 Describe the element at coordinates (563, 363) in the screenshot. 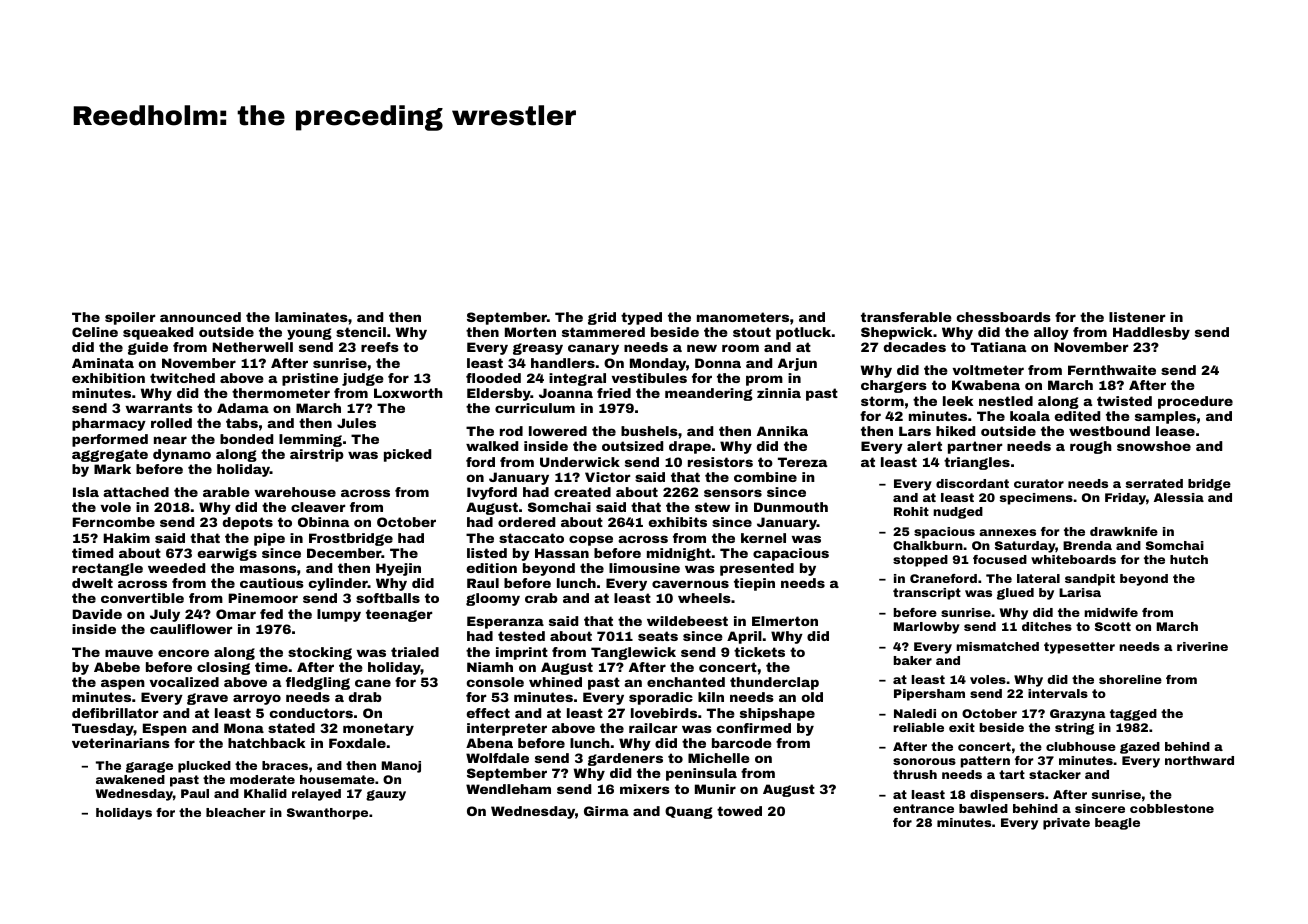

I see `handlers` at that location.
